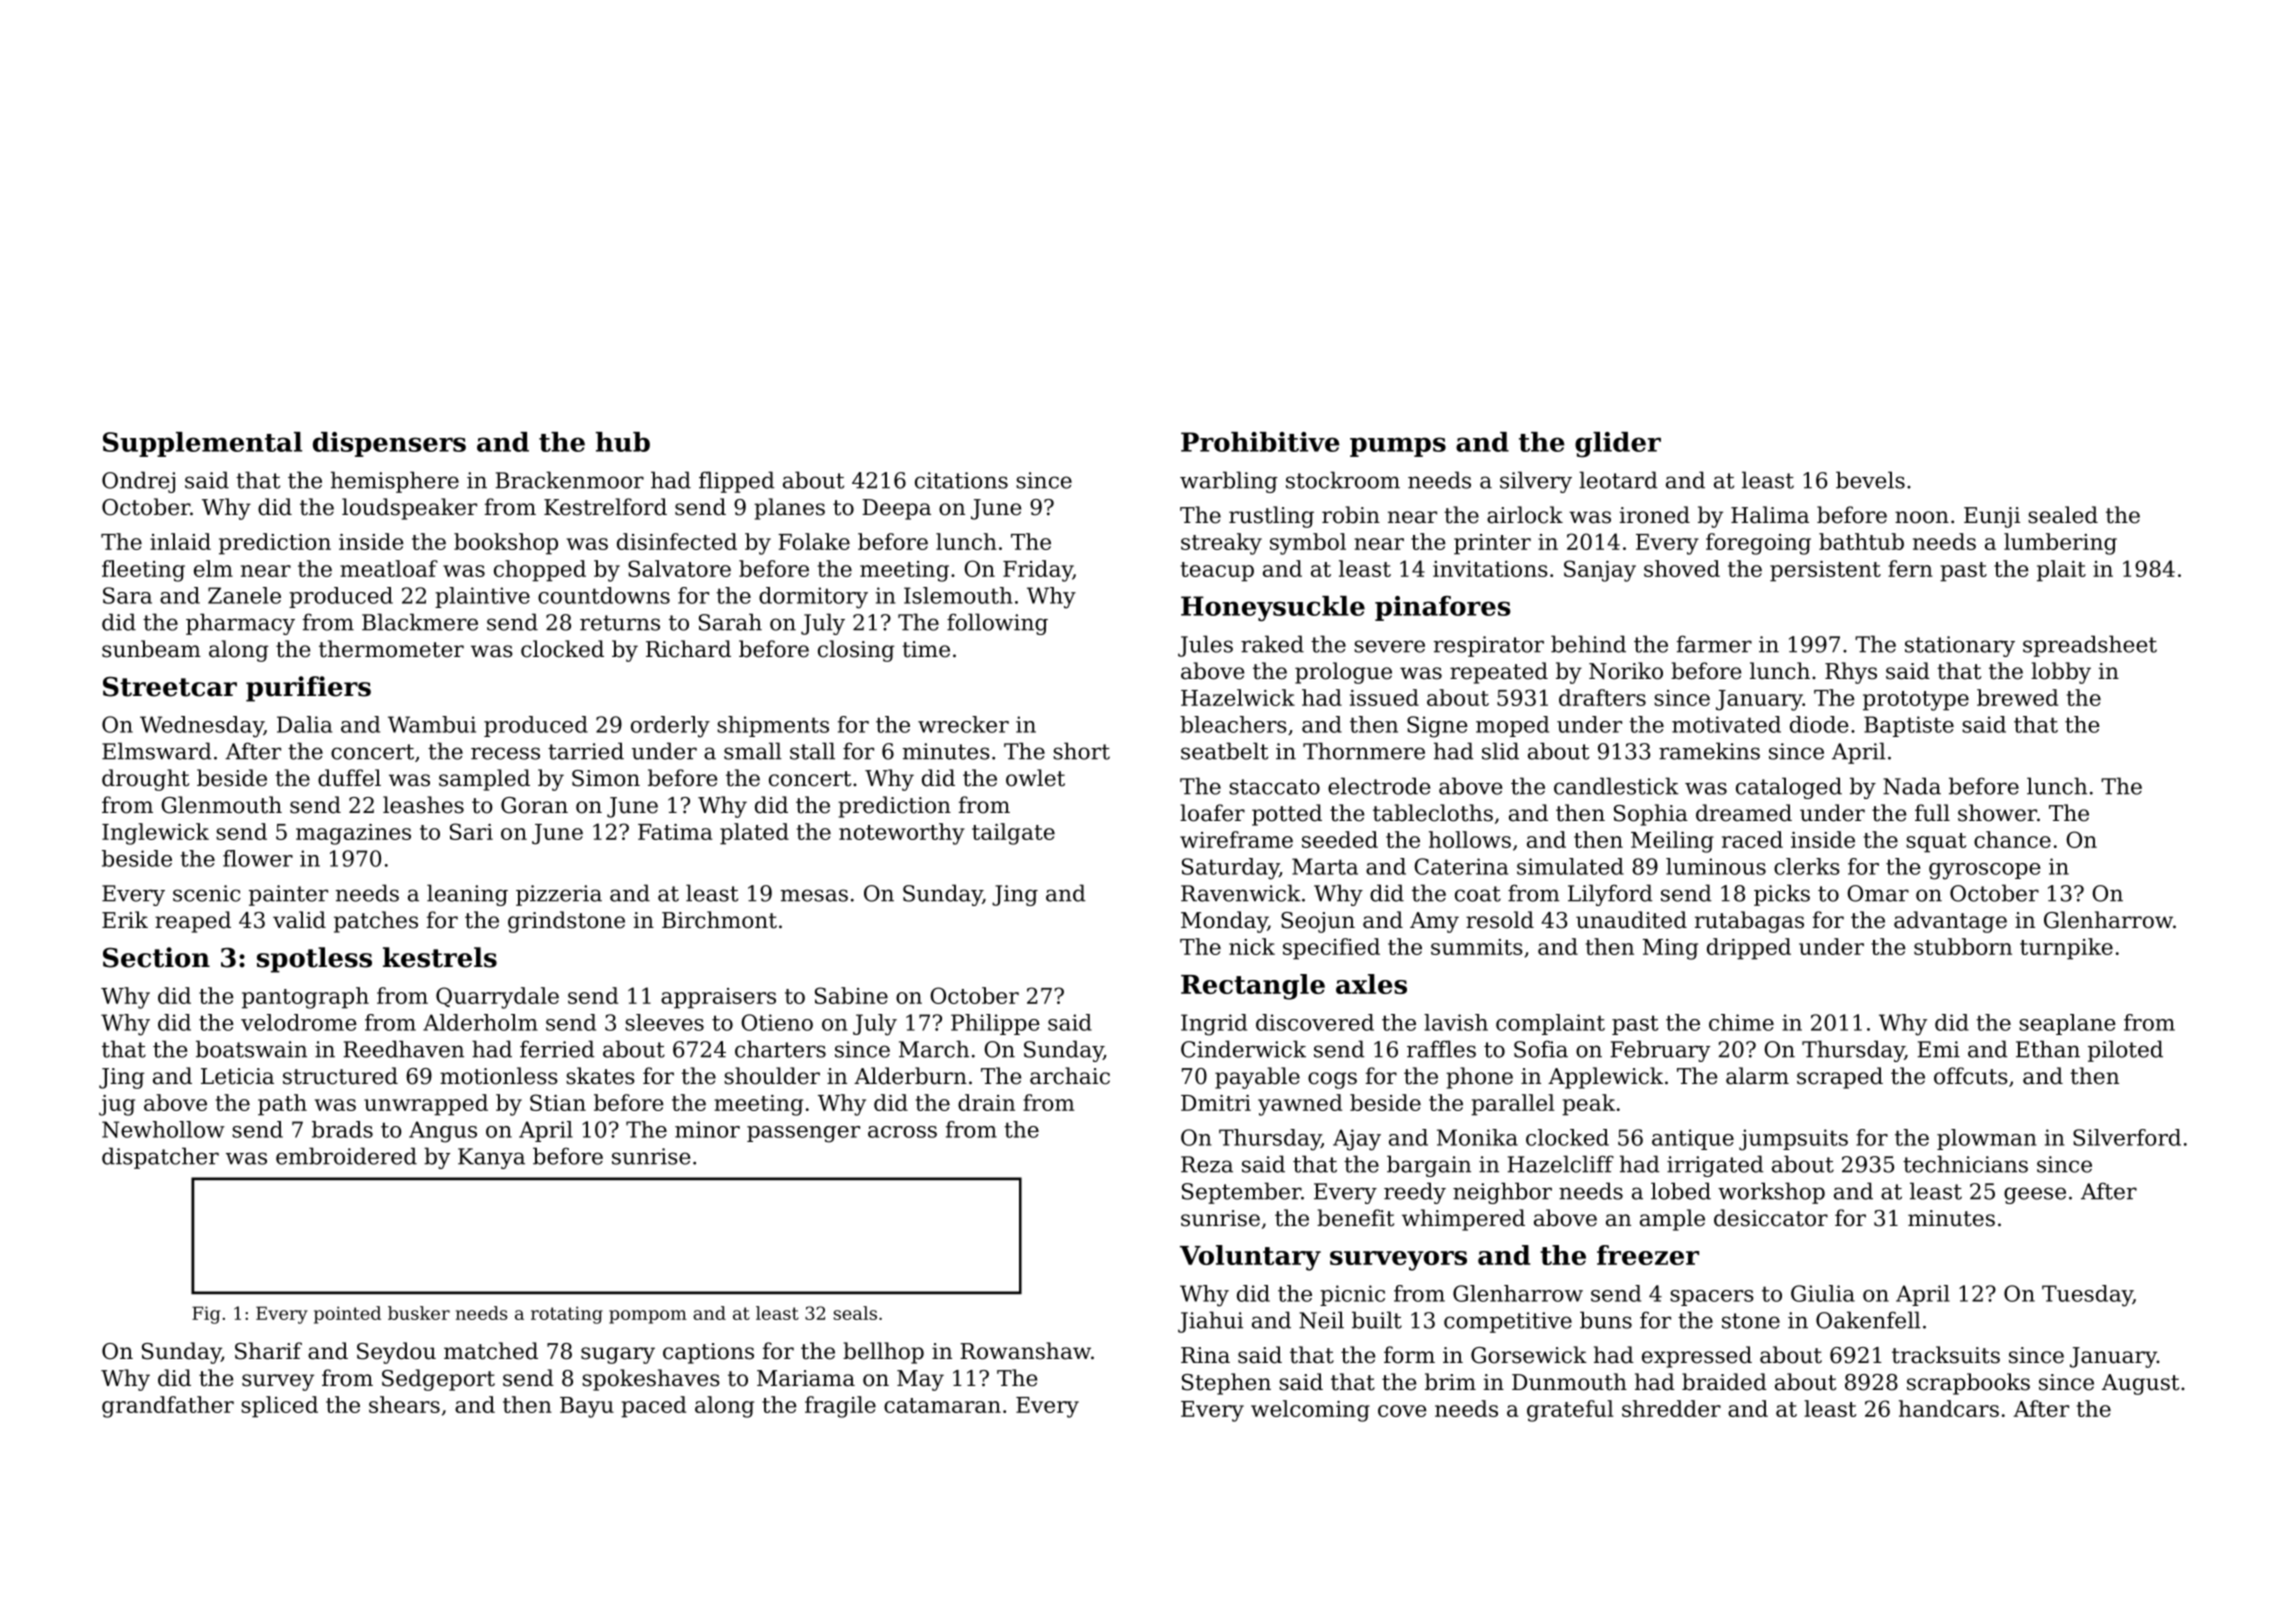 The width and height of the document is (2292, 1620). Describe the element at coordinates (997, 624) in the document. I see `following` at that location.
